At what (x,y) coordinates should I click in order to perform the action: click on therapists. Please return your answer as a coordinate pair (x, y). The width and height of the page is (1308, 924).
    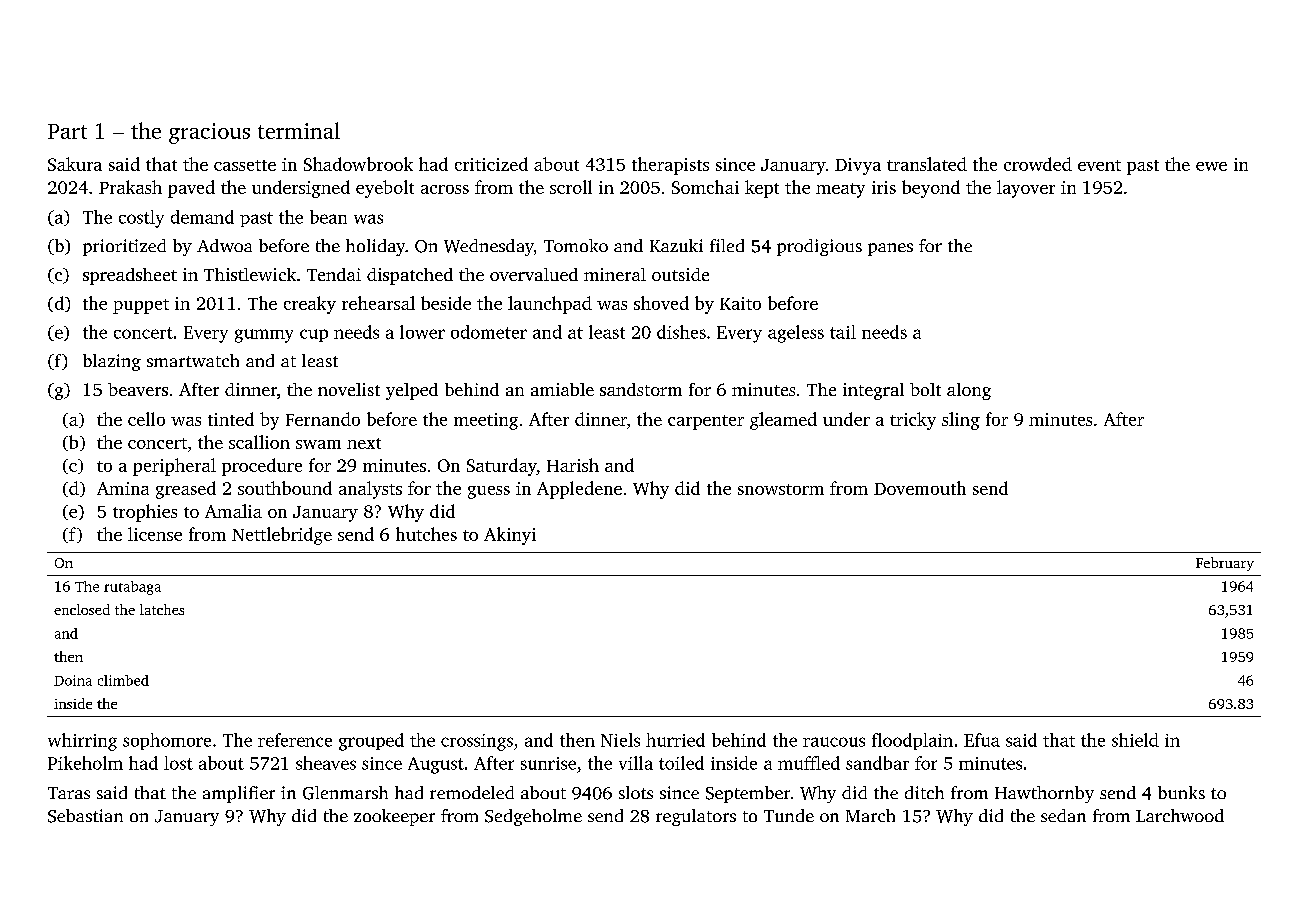
    Looking at the image, I should click on (670, 166).
